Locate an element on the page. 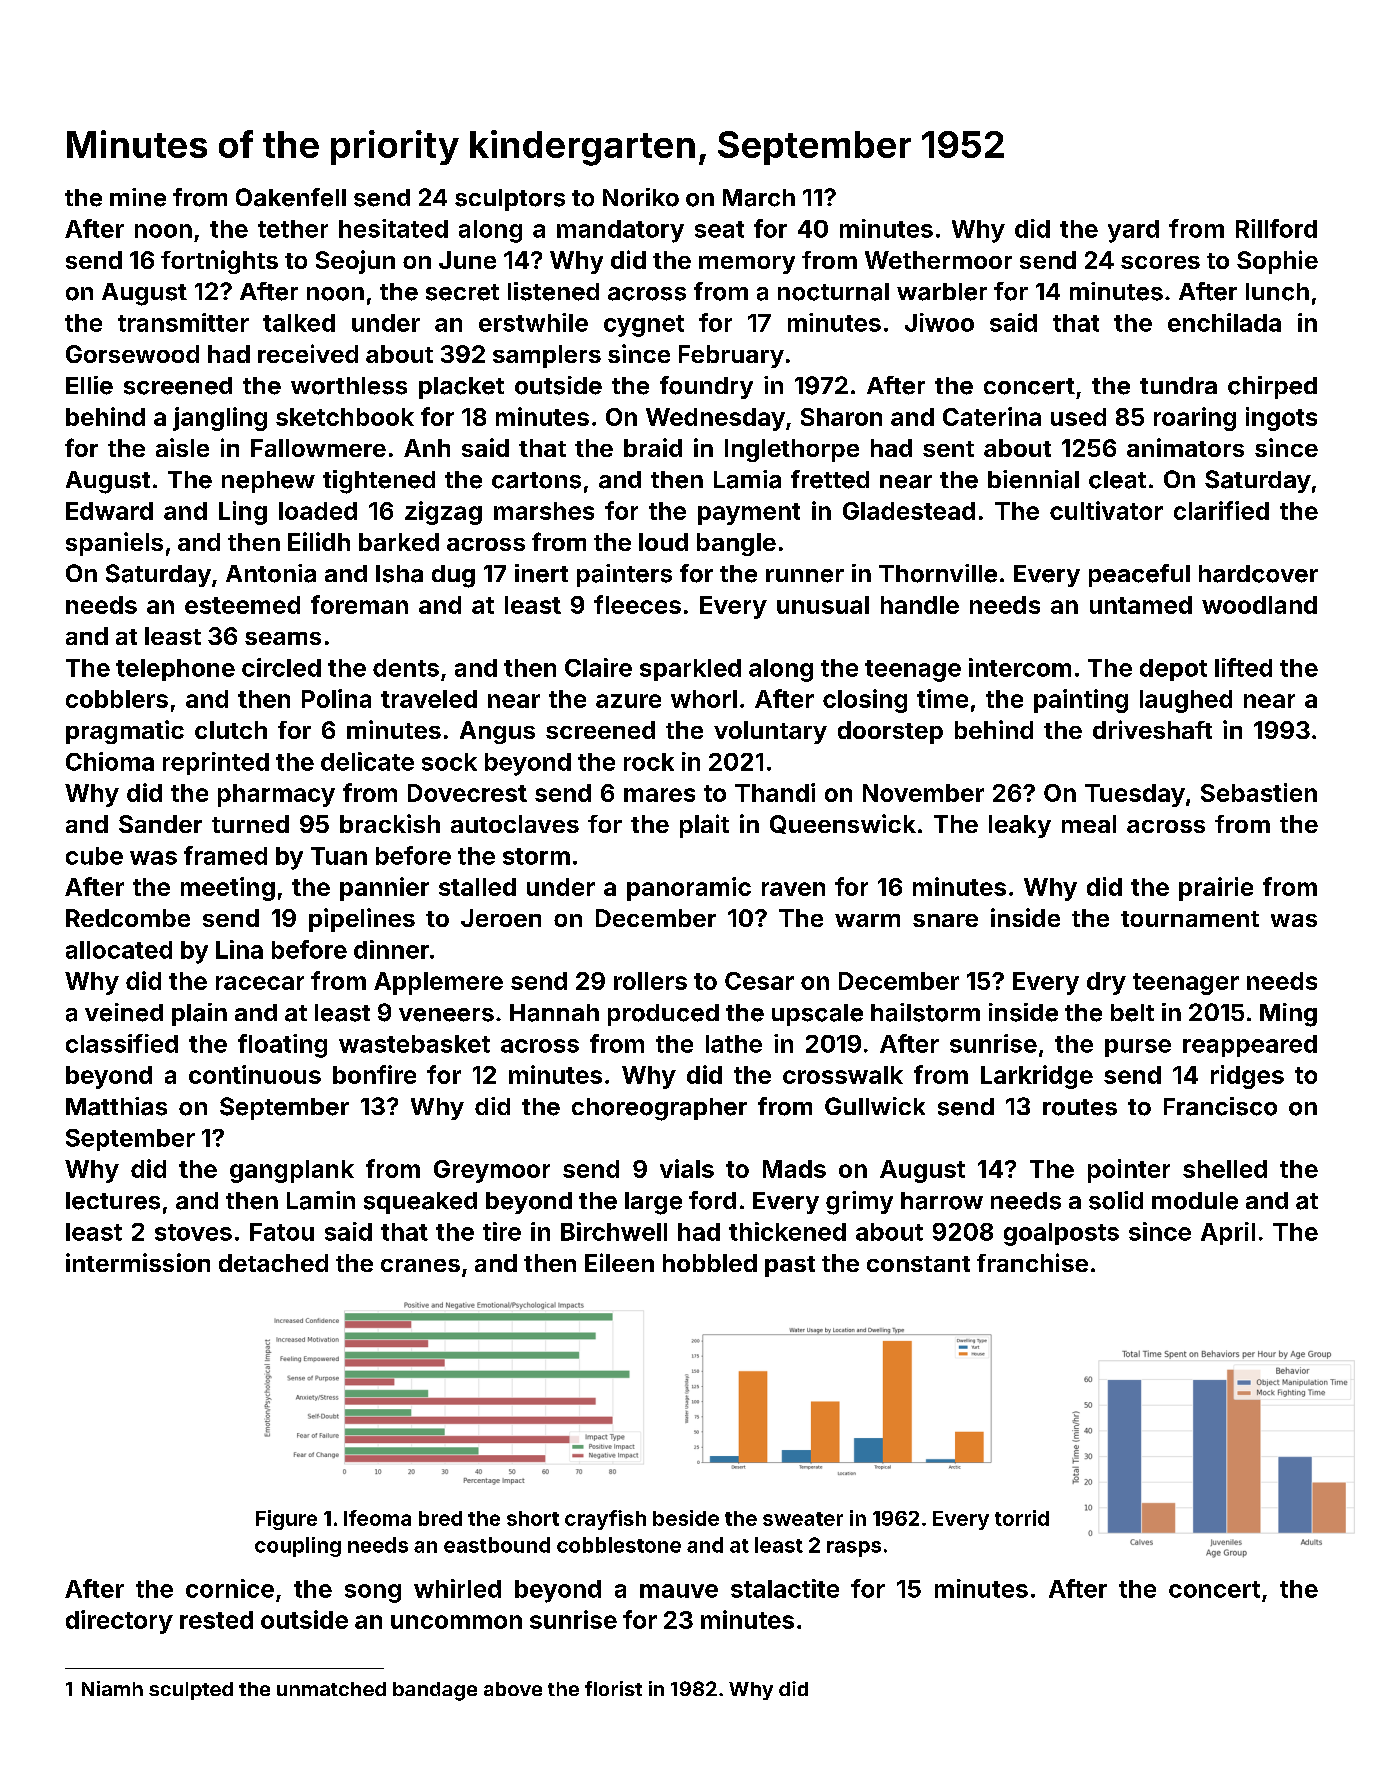 The height and width of the image is (1790, 1383). torrid is located at coordinates (1022, 1518).
